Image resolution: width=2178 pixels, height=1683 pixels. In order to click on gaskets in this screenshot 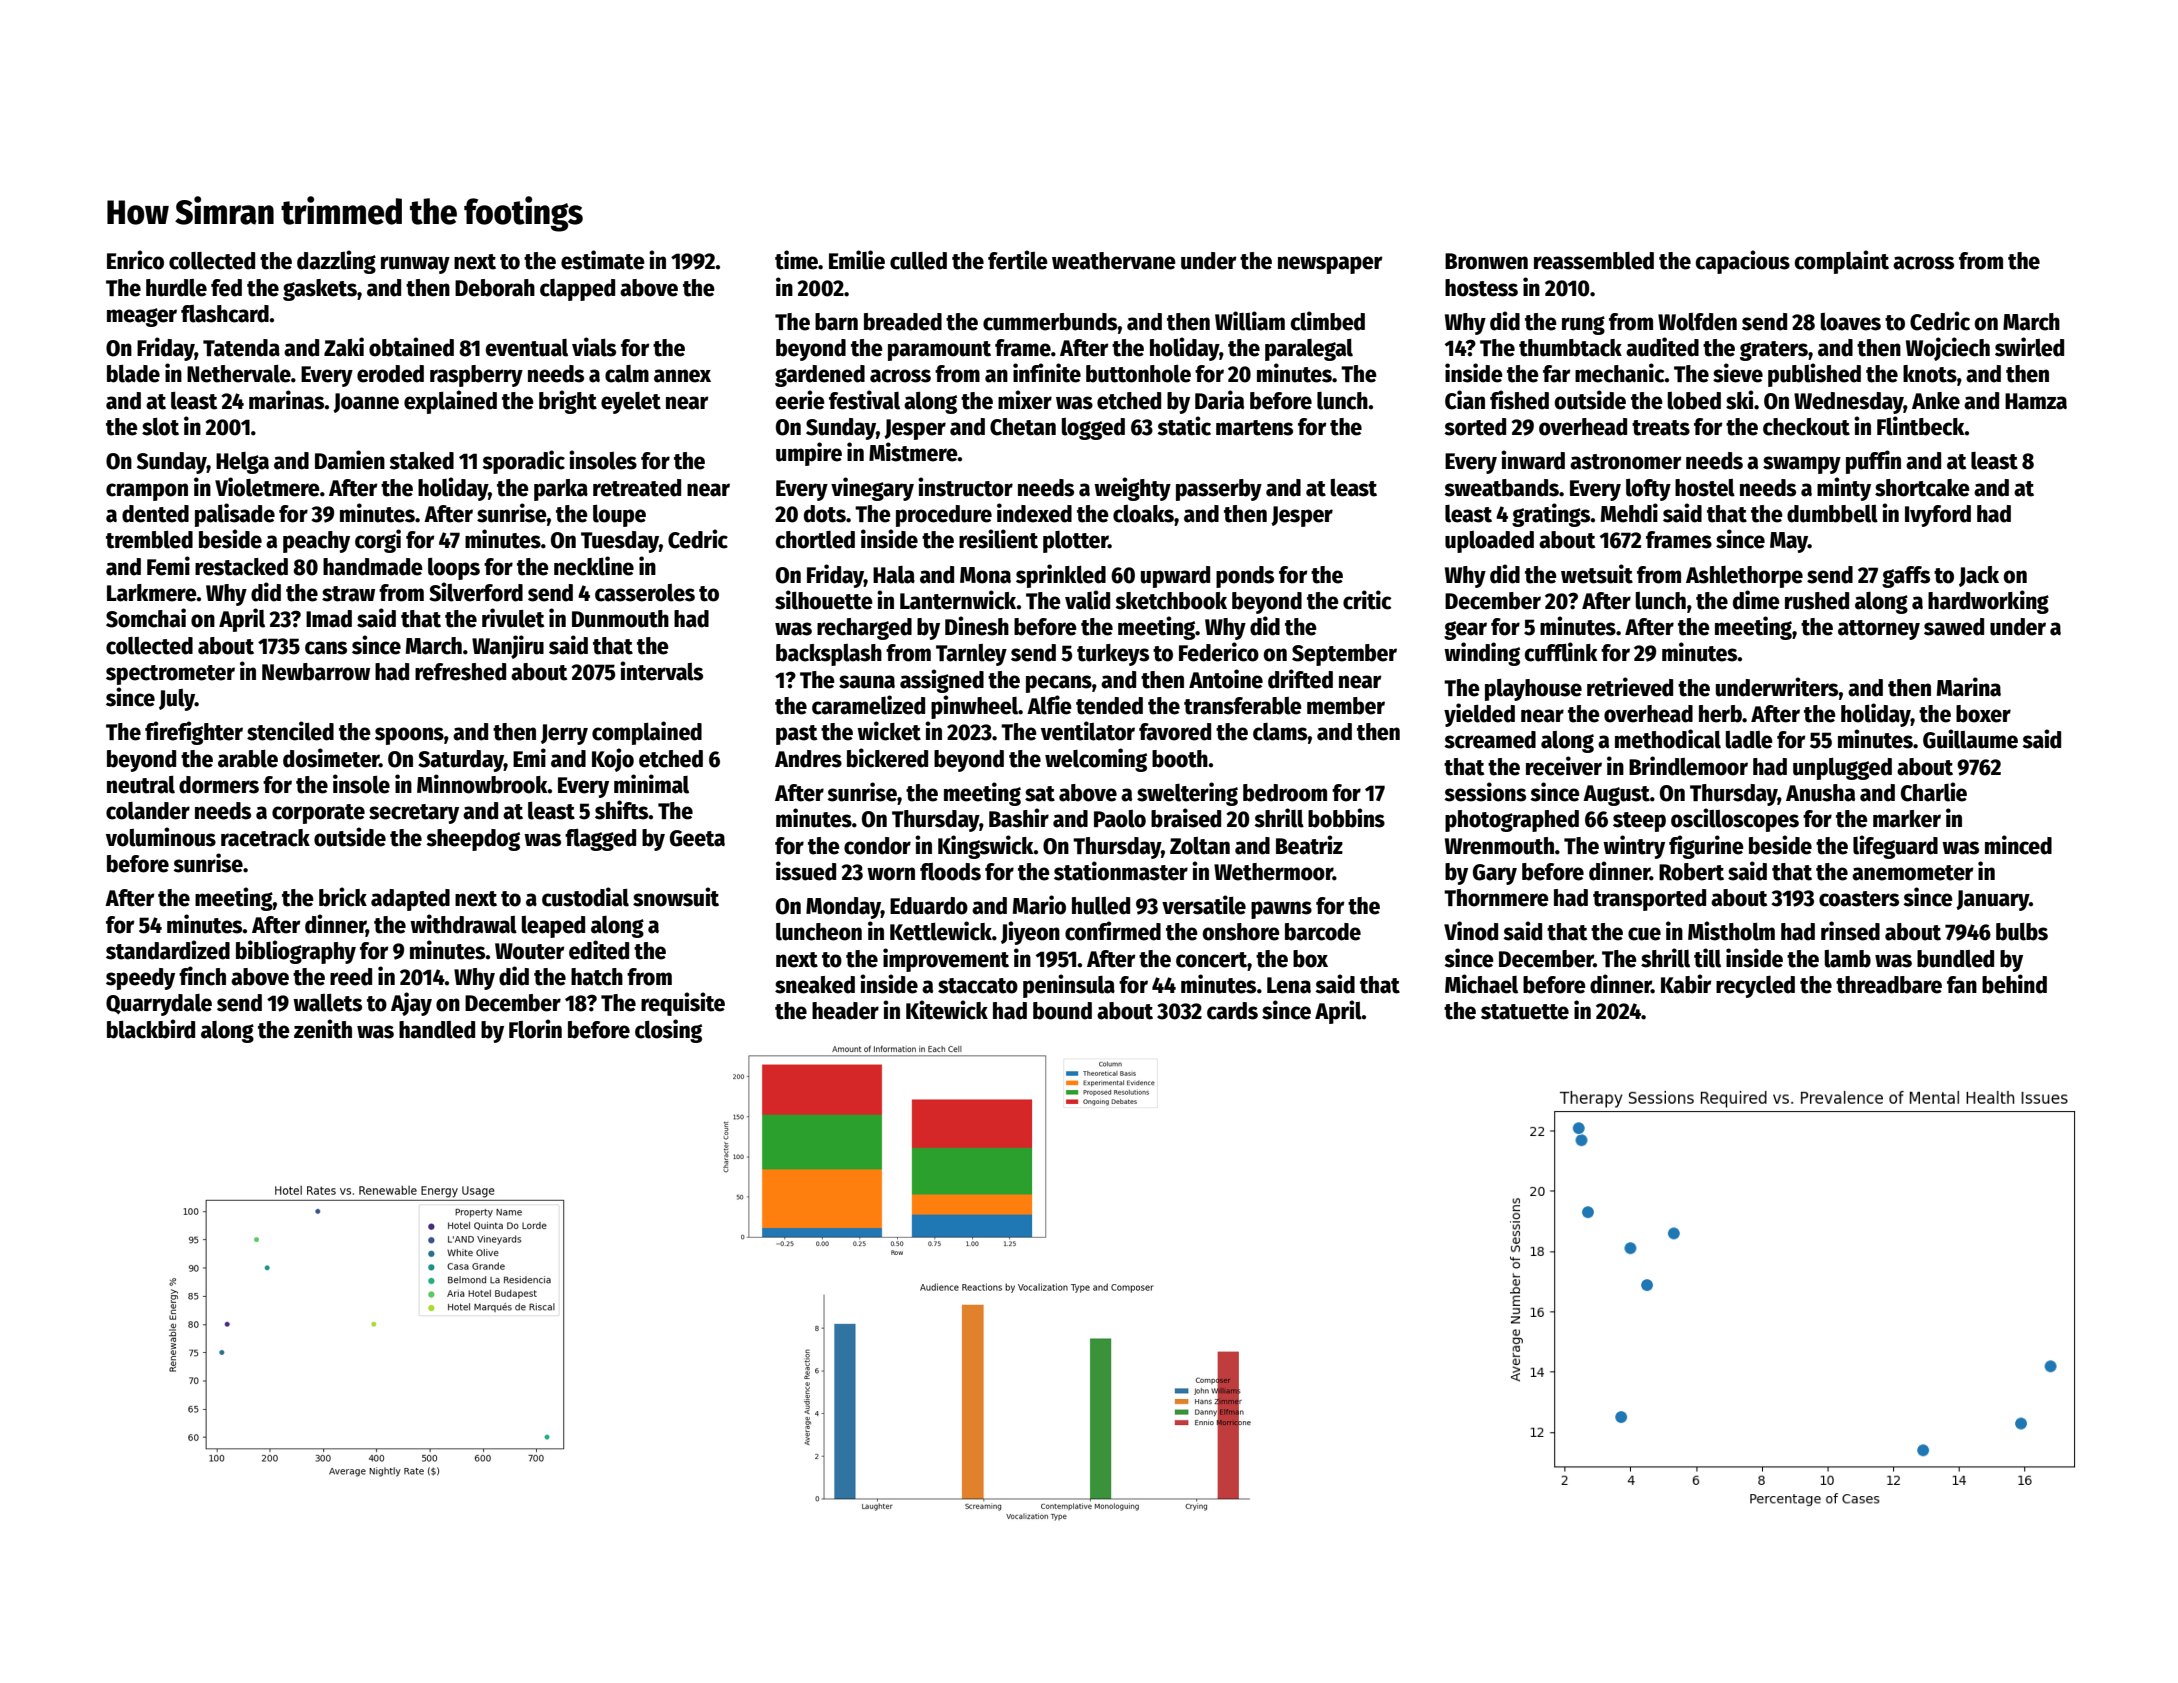, I will do `click(320, 290)`.
